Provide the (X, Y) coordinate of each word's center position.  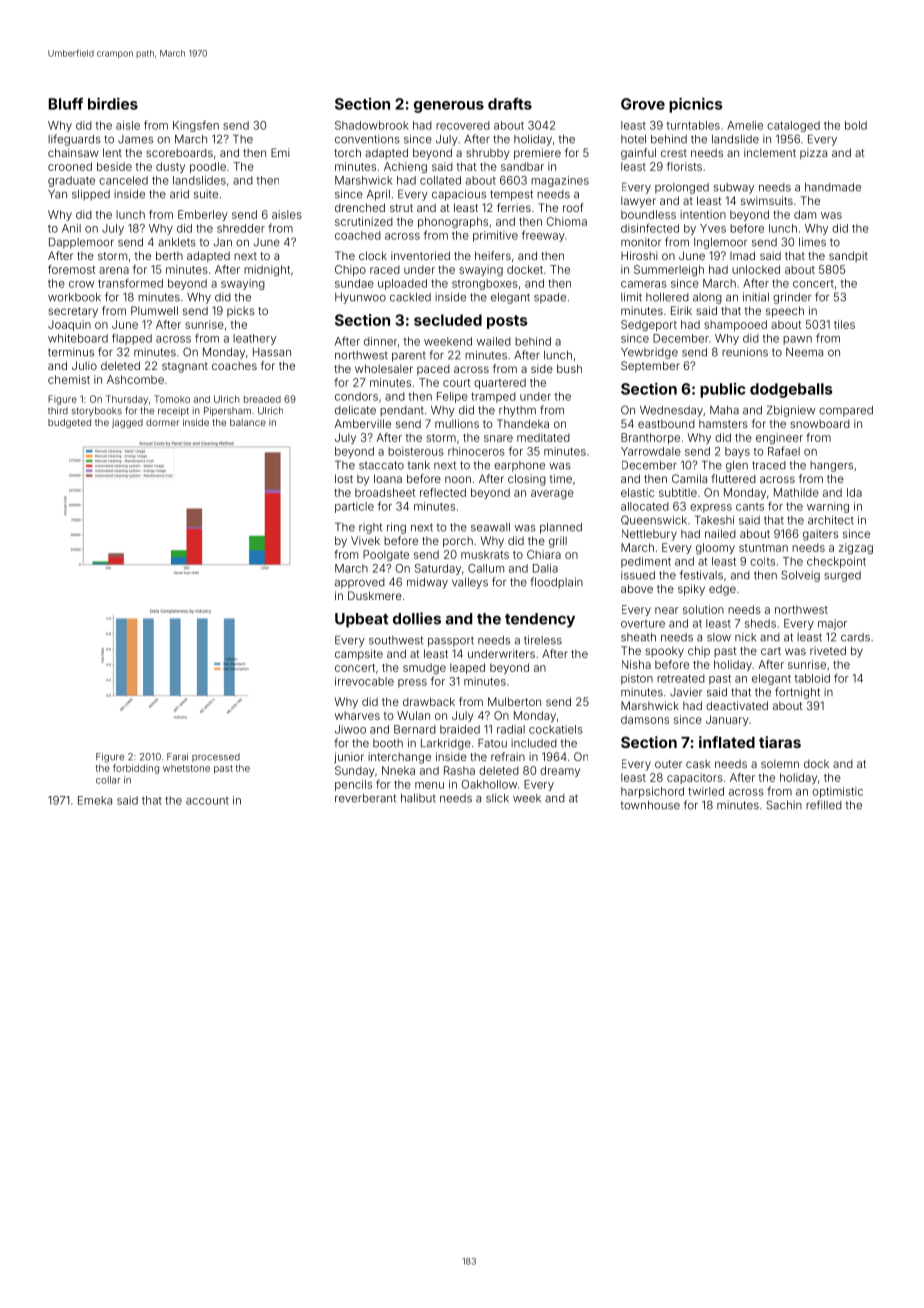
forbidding (136, 769)
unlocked (756, 269)
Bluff (66, 104)
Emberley (203, 215)
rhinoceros (476, 451)
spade (550, 298)
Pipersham (227, 411)
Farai (177, 757)
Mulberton (514, 701)
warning (828, 507)
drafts (510, 104)
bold (856, 125)
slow (719, 637)
